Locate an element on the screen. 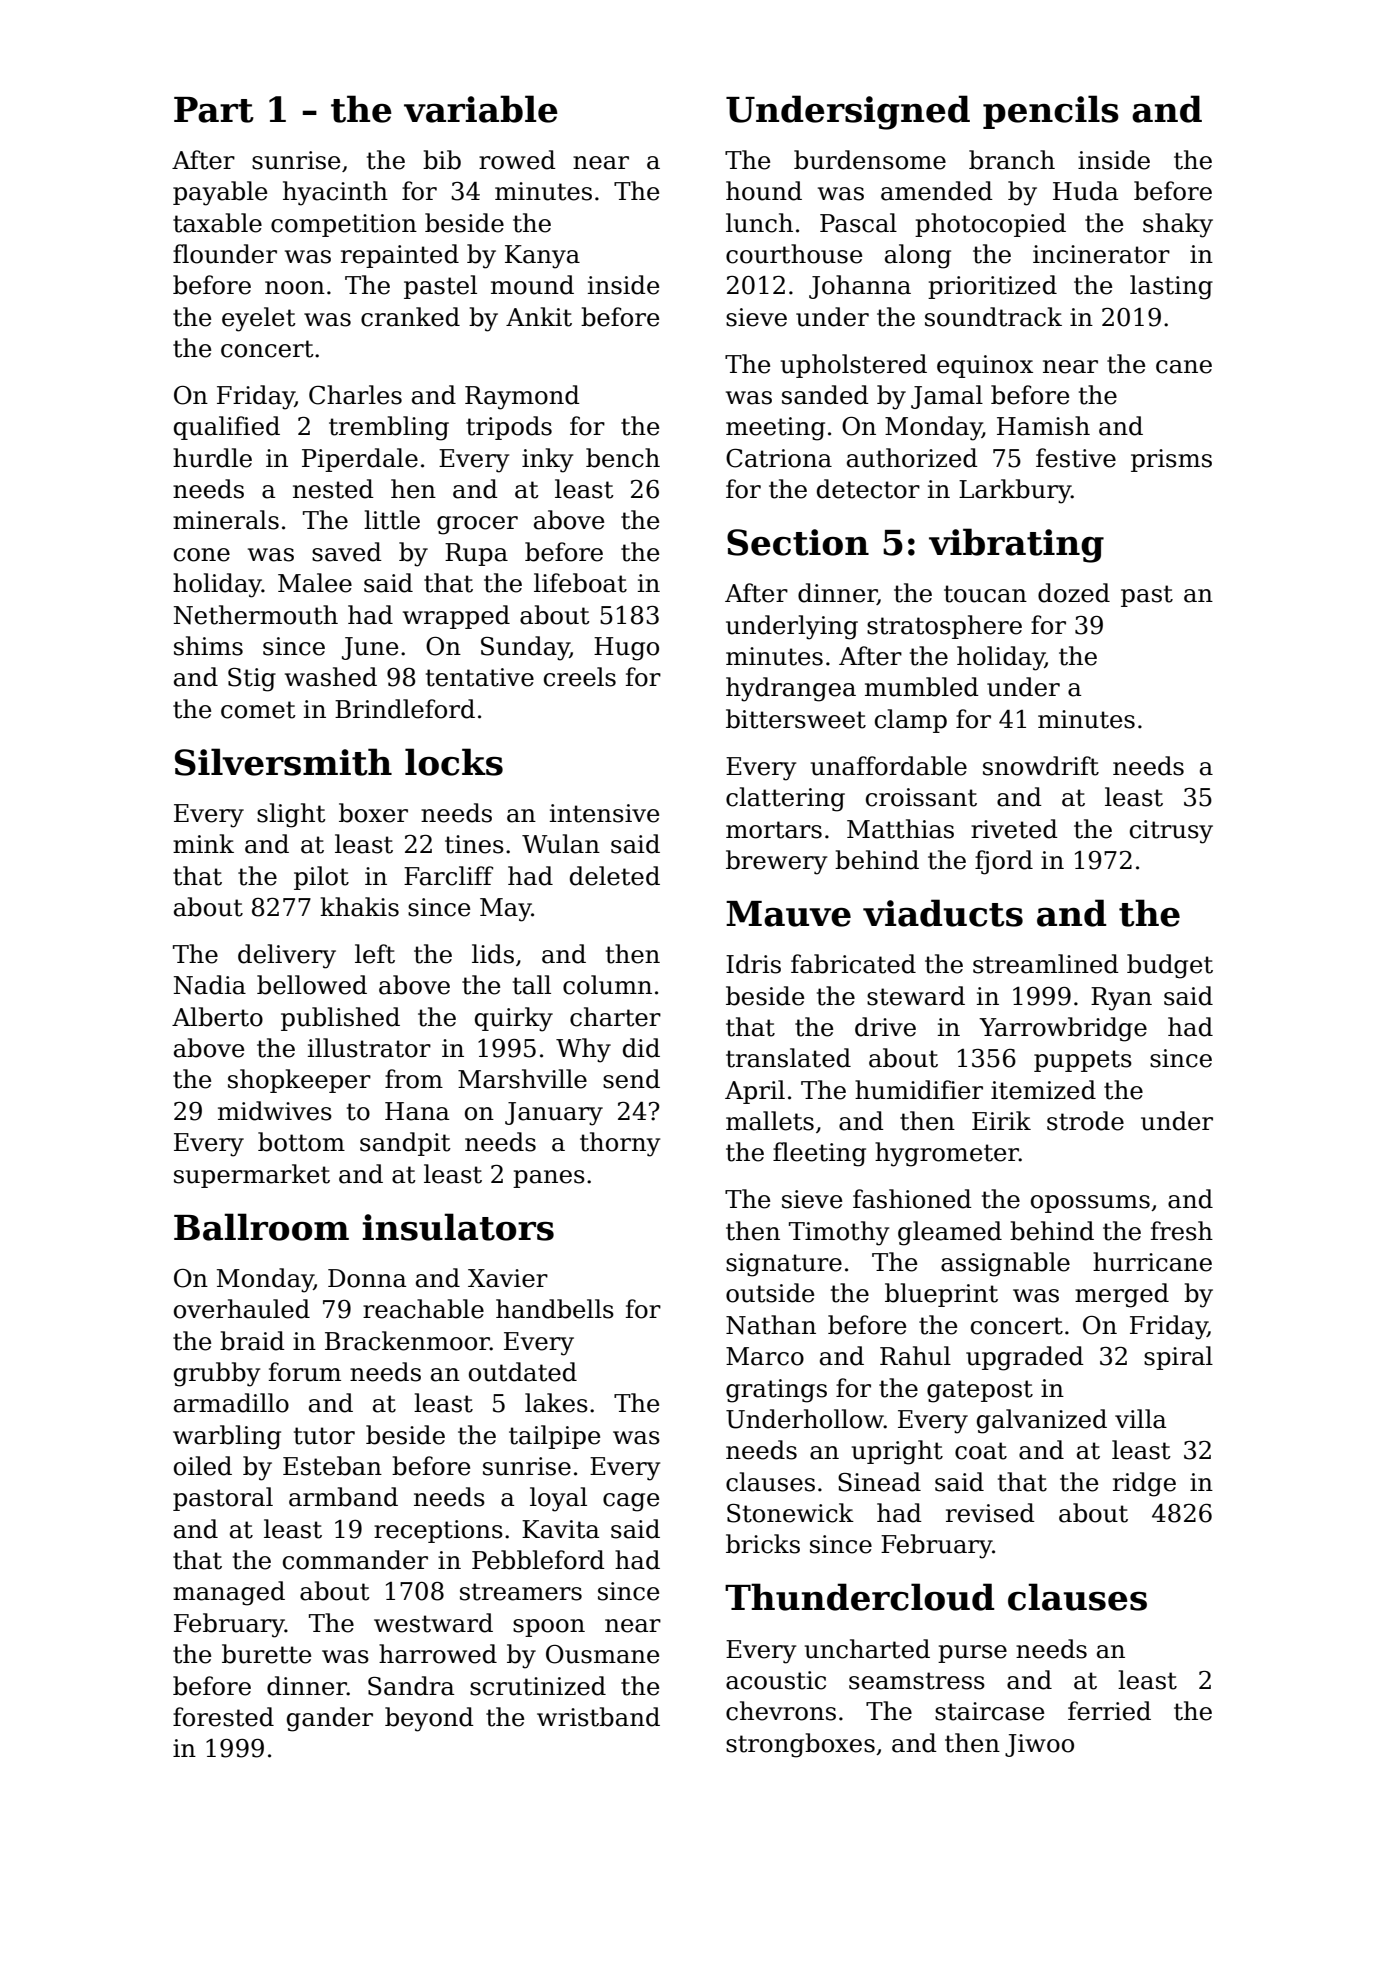 The image size is (1386, 1969). saved is located at coordinates (347, 552).
